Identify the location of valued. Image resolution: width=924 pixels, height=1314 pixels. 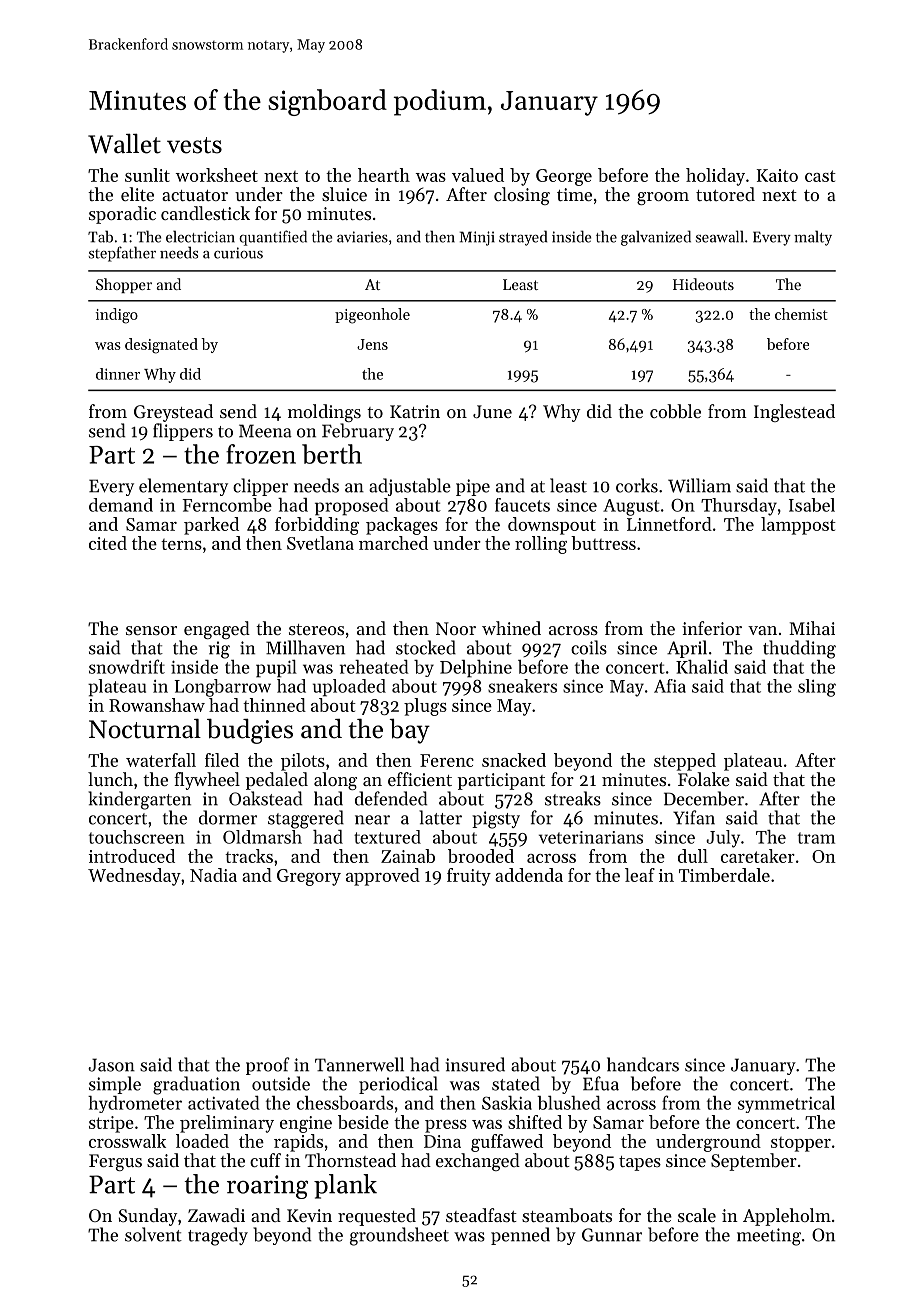
(478, 175).
